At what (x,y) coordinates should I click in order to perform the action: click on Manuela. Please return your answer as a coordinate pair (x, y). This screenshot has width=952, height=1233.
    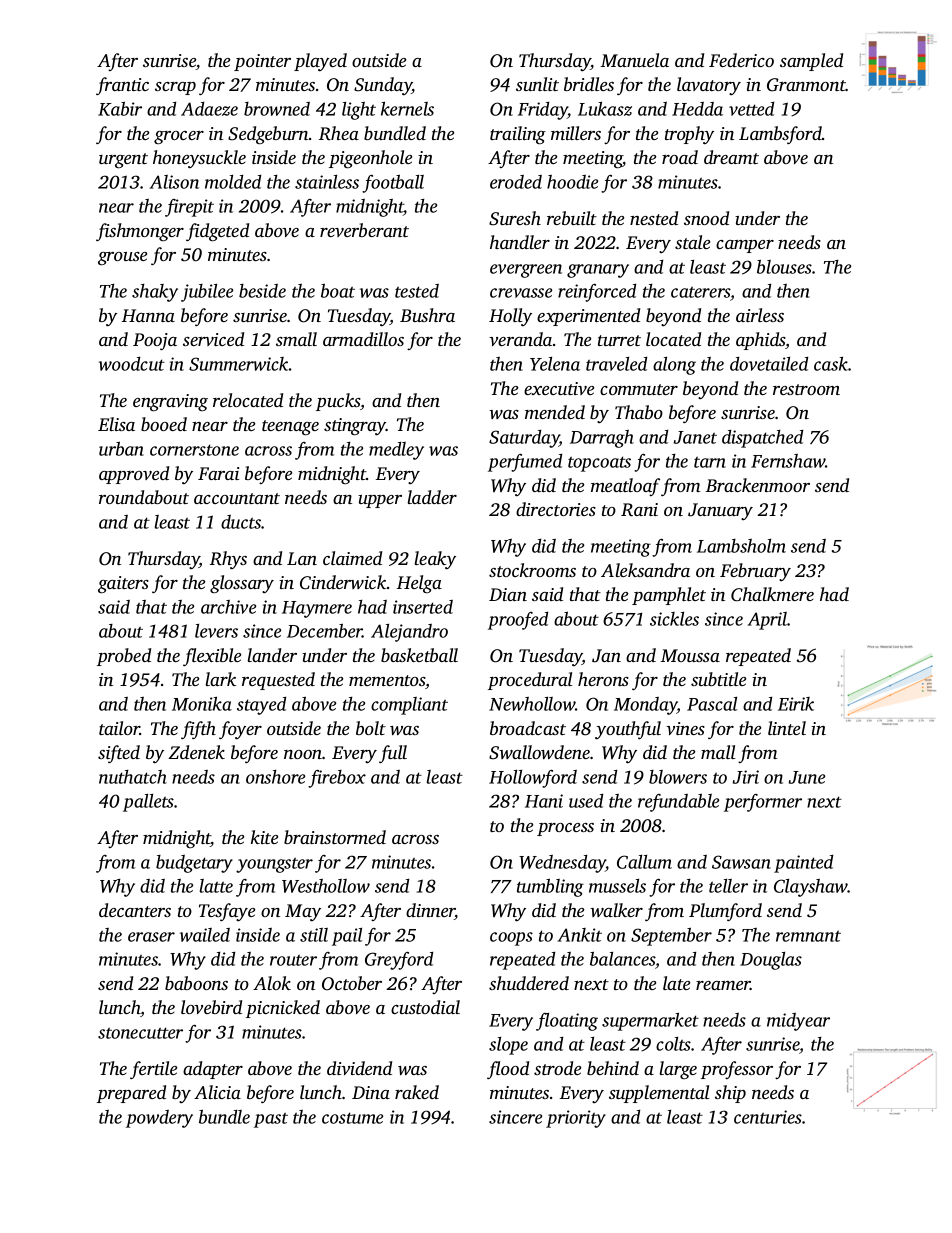
    Looking at the image, I should click on (635, 60).
